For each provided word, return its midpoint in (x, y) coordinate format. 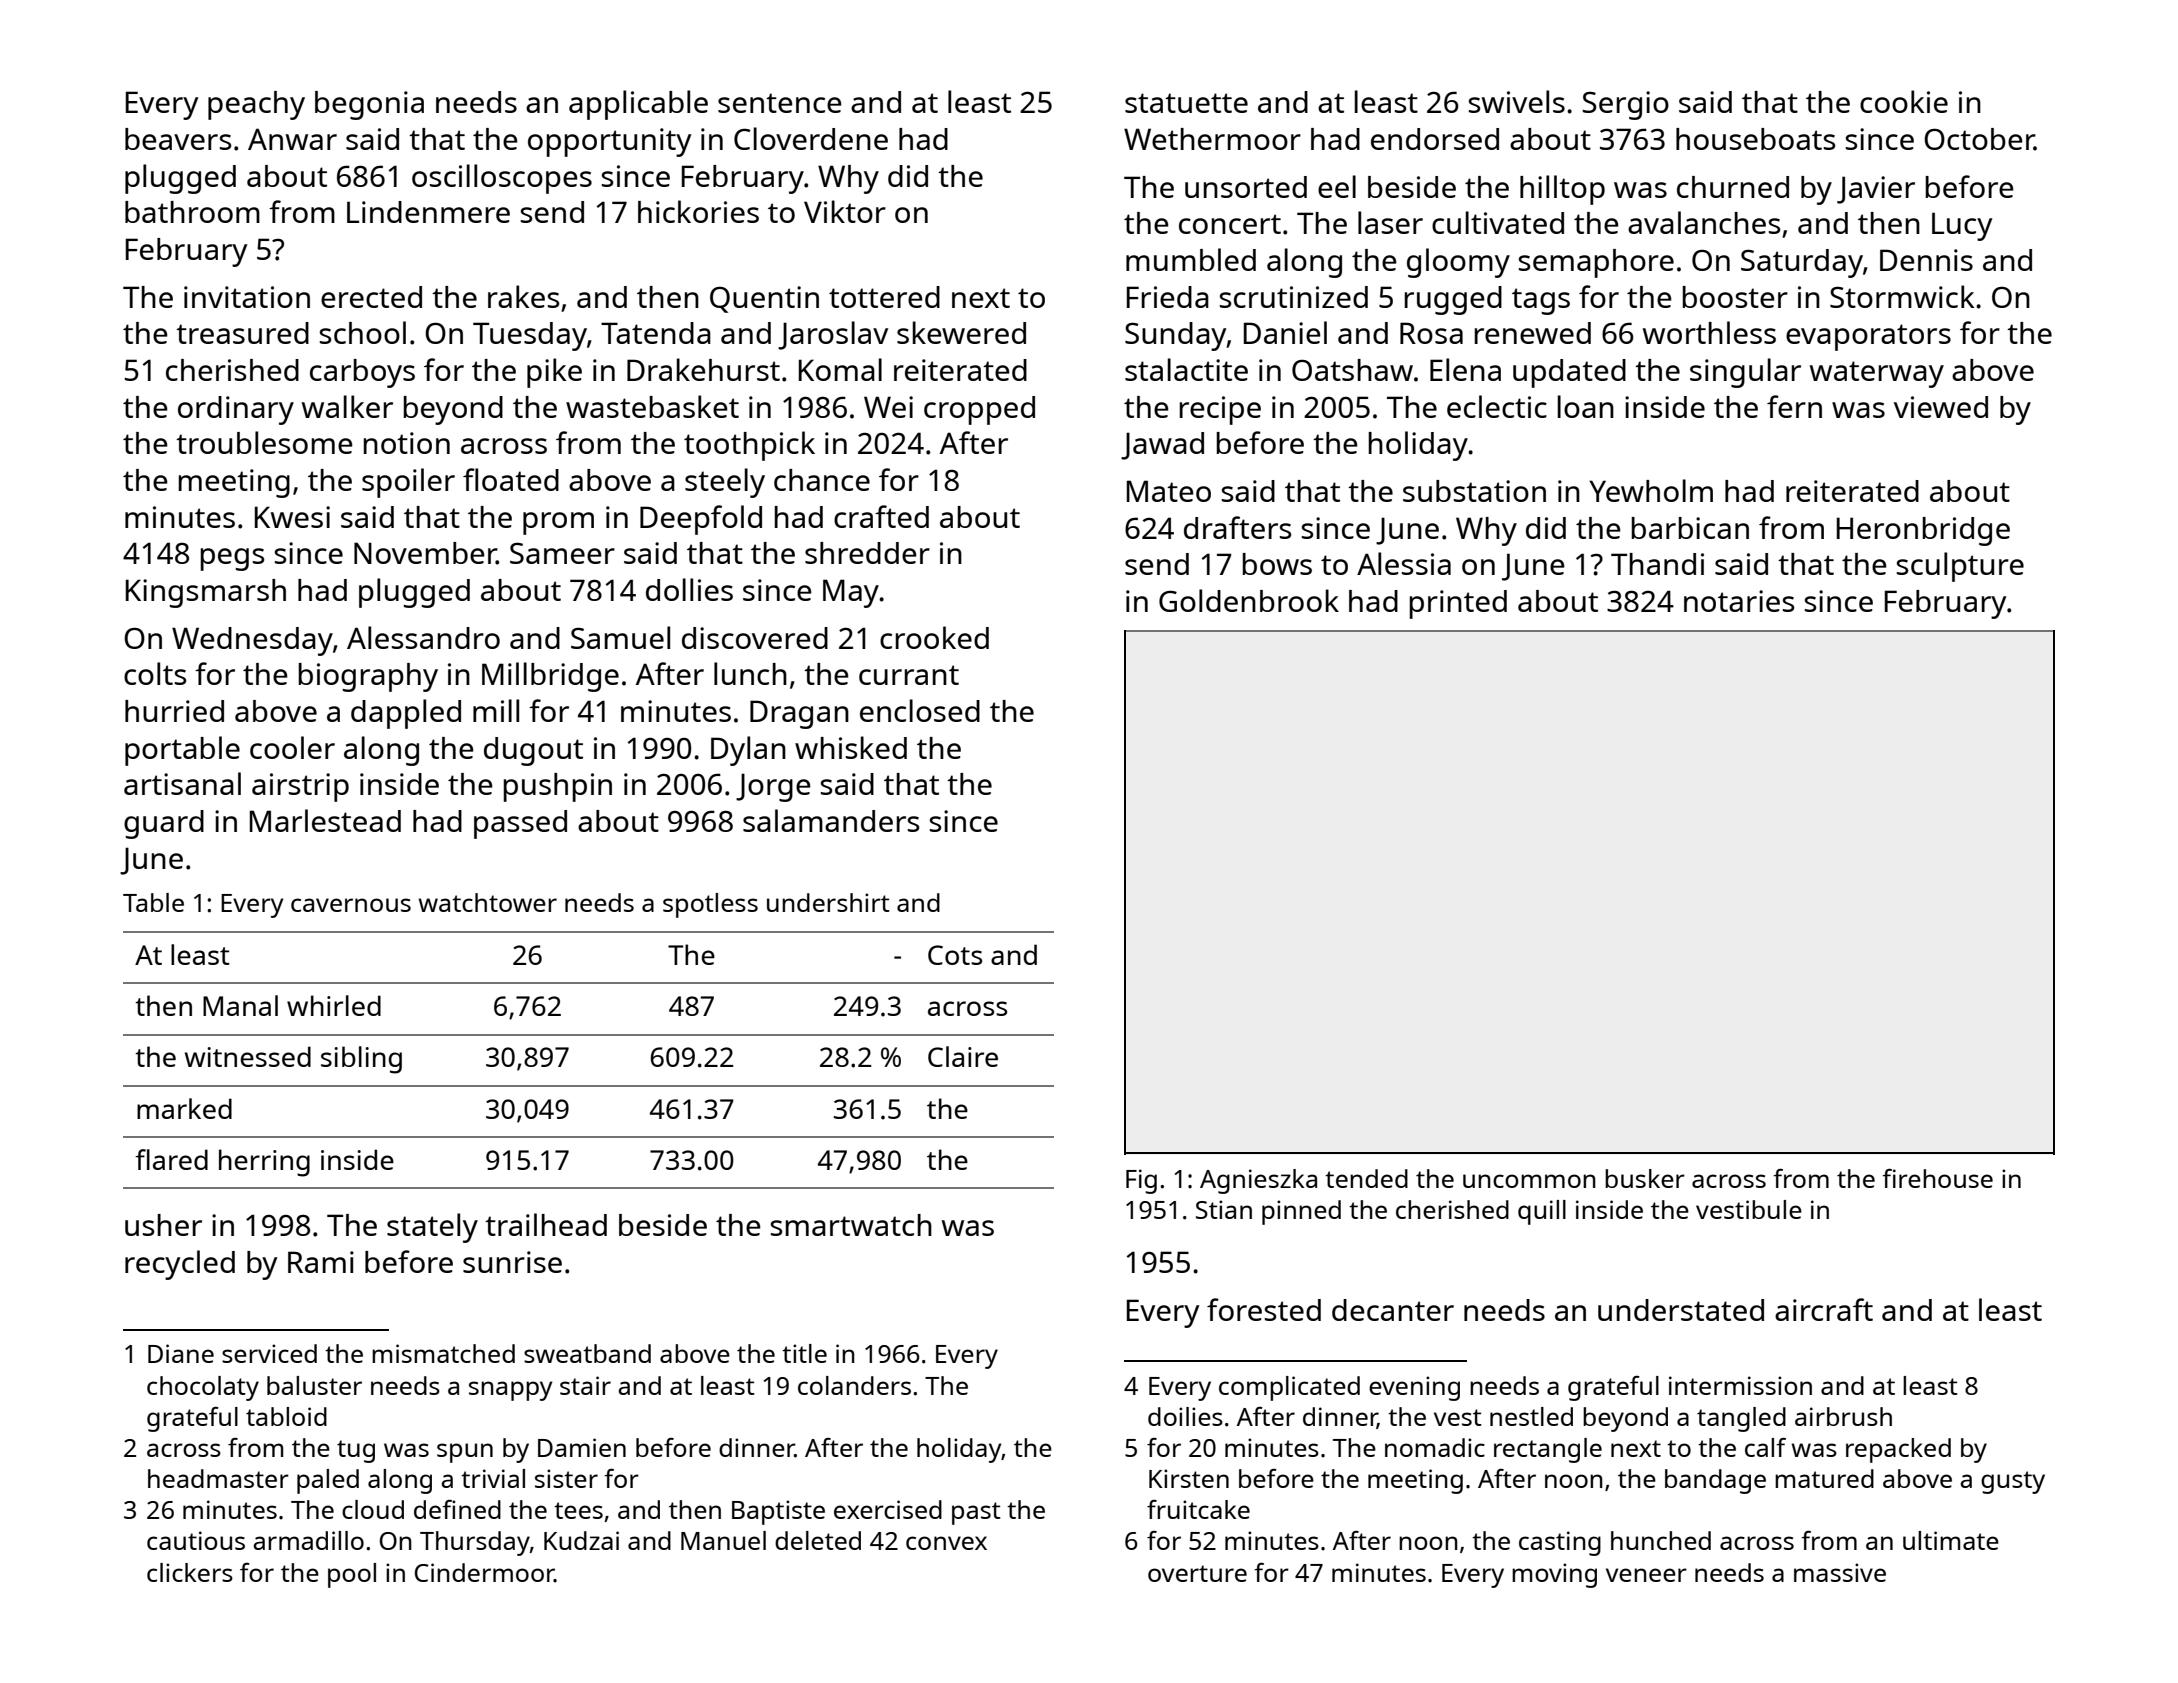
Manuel (723, 1540)
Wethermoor (1212, 139)
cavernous (351, 905)
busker (1645, 1178)
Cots (955, 955)
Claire (963, 1056)
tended (1366, 1178)
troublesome (264, 442)
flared (171, 1159)
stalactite (1186, 369)
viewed (1941, 407)
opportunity (609, 142)
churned (1733, 187)
